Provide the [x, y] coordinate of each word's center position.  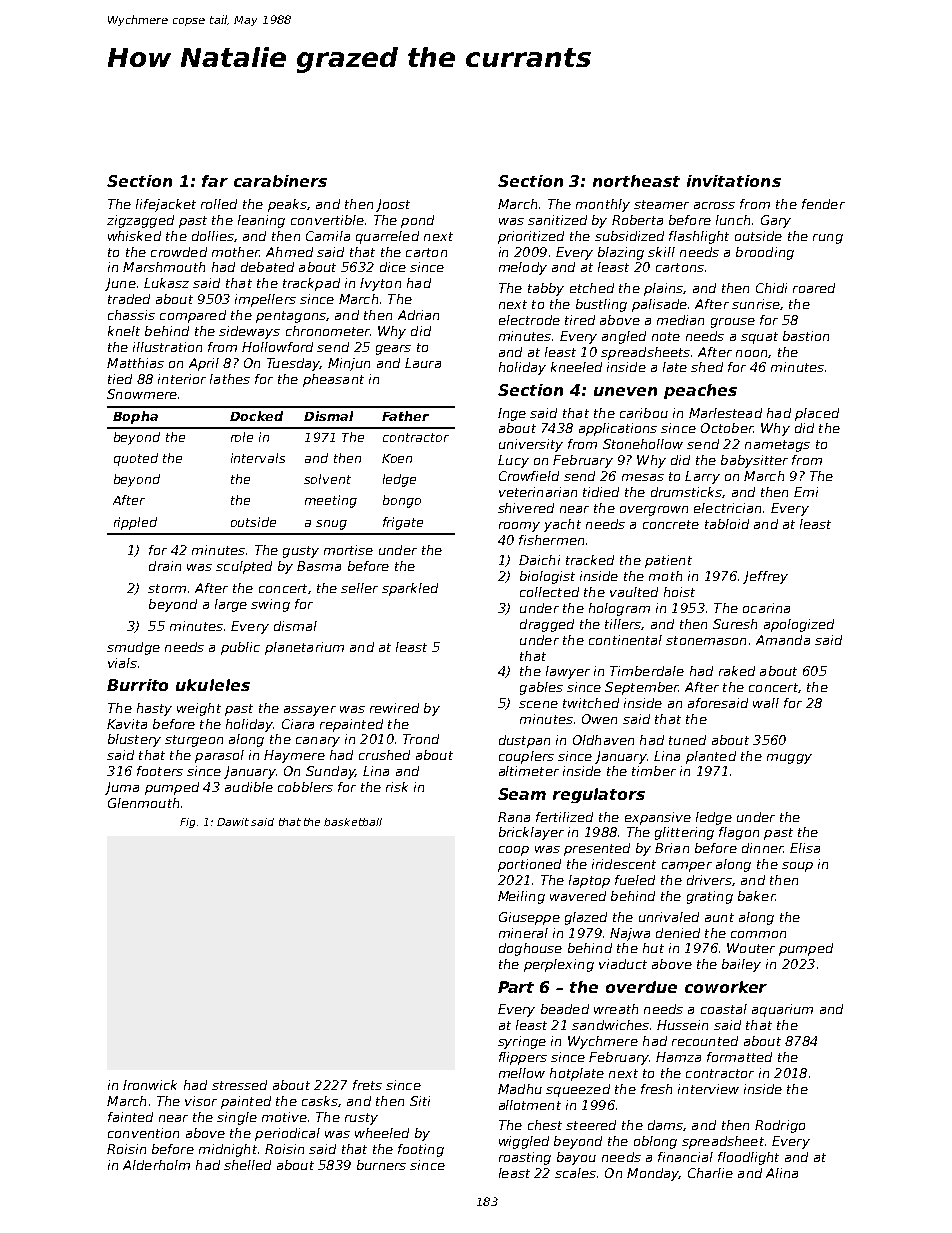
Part [516, 987]
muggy [789, 759]
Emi [806, 492]
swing [270, 605]
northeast [636, 181]
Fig [187, 823]
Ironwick [150, 1085]
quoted [136, 459]
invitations [734, 181]
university [531, 445]
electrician [727, 508]
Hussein [682, 1025]
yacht [562, 525]
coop [514, 851]
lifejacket [166, 205]
